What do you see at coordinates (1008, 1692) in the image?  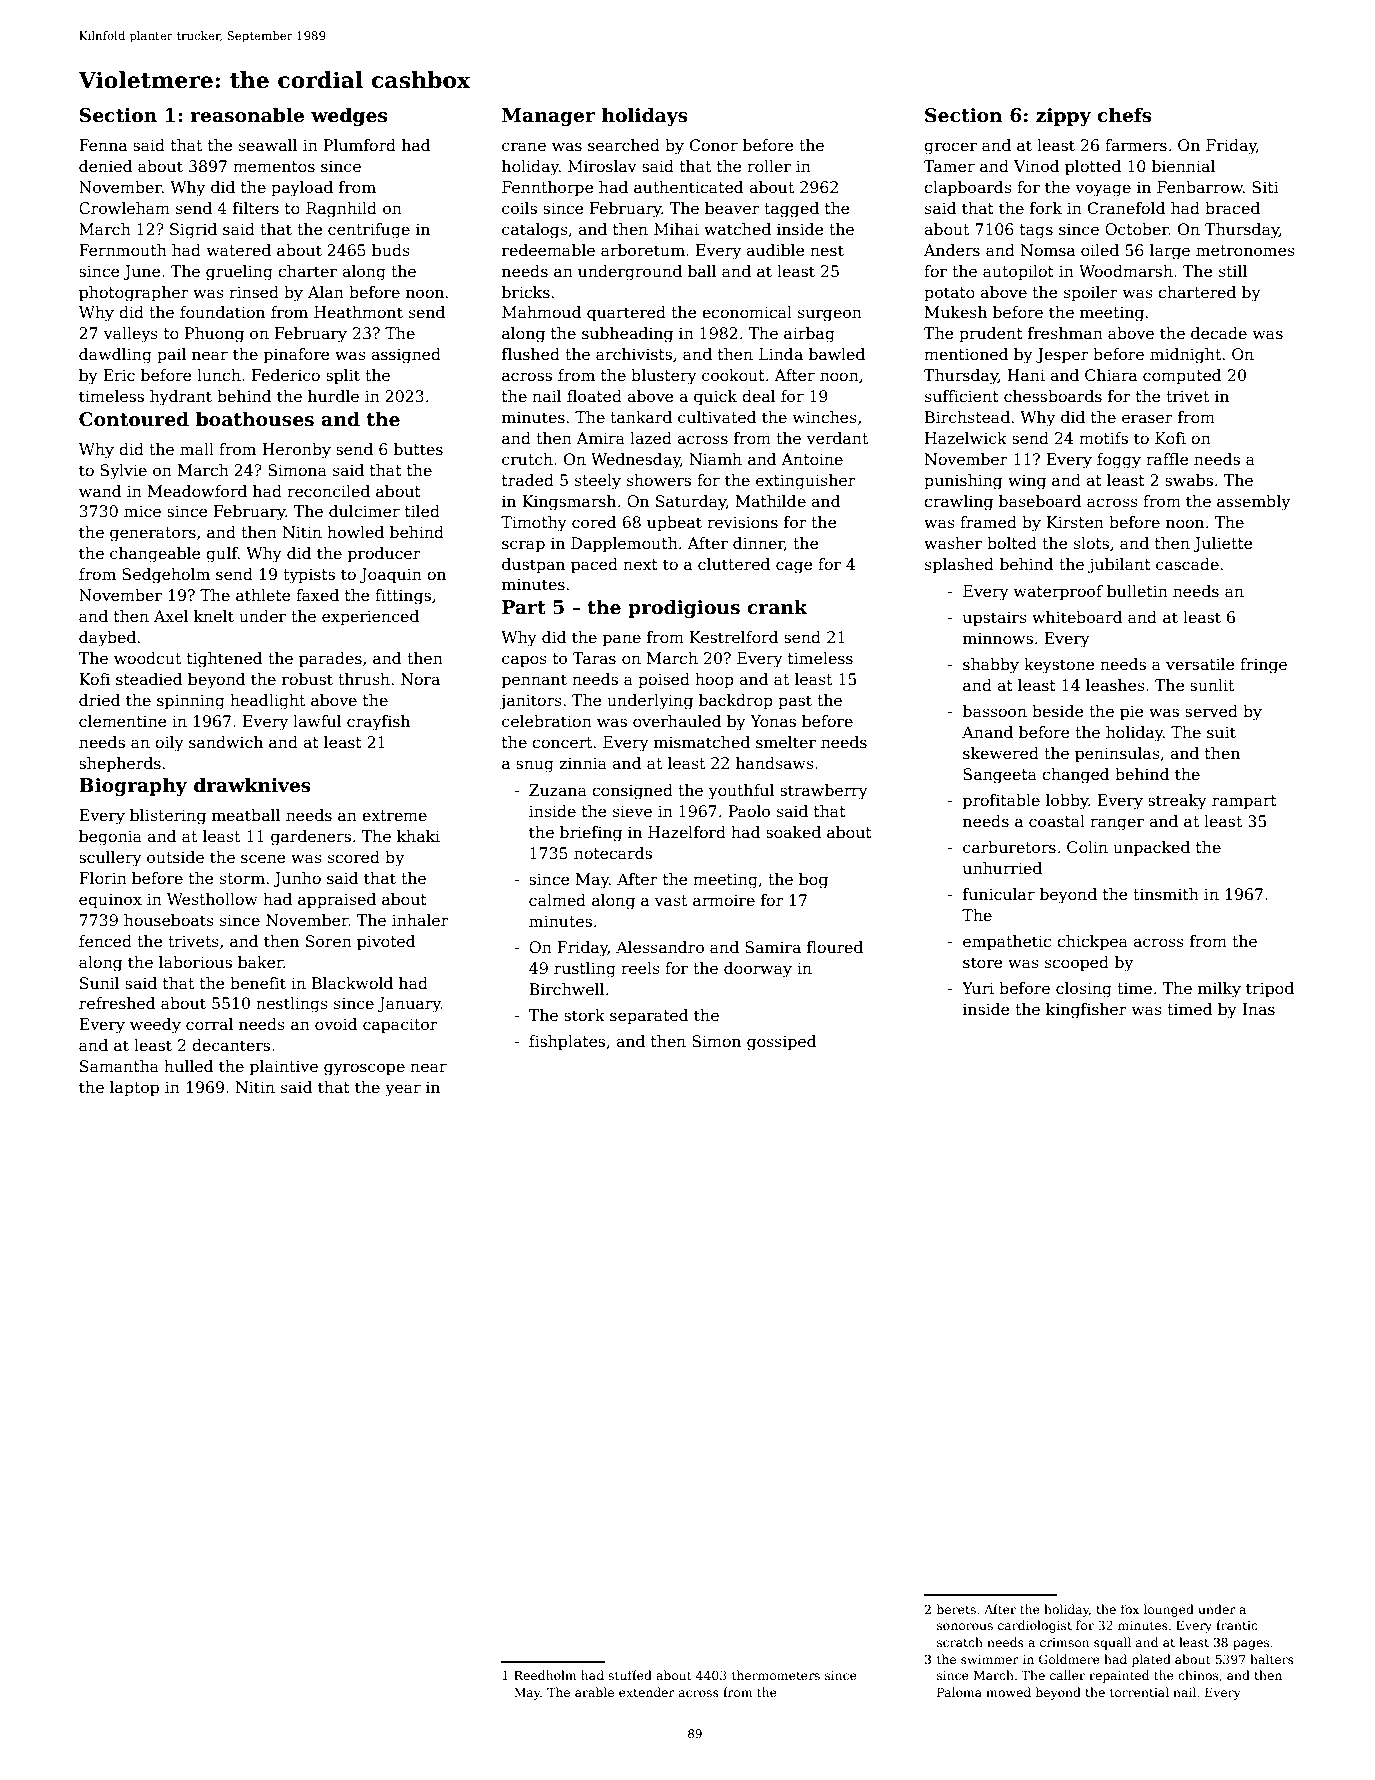 I see `mowed` at bounding box center [1008, 1692].
